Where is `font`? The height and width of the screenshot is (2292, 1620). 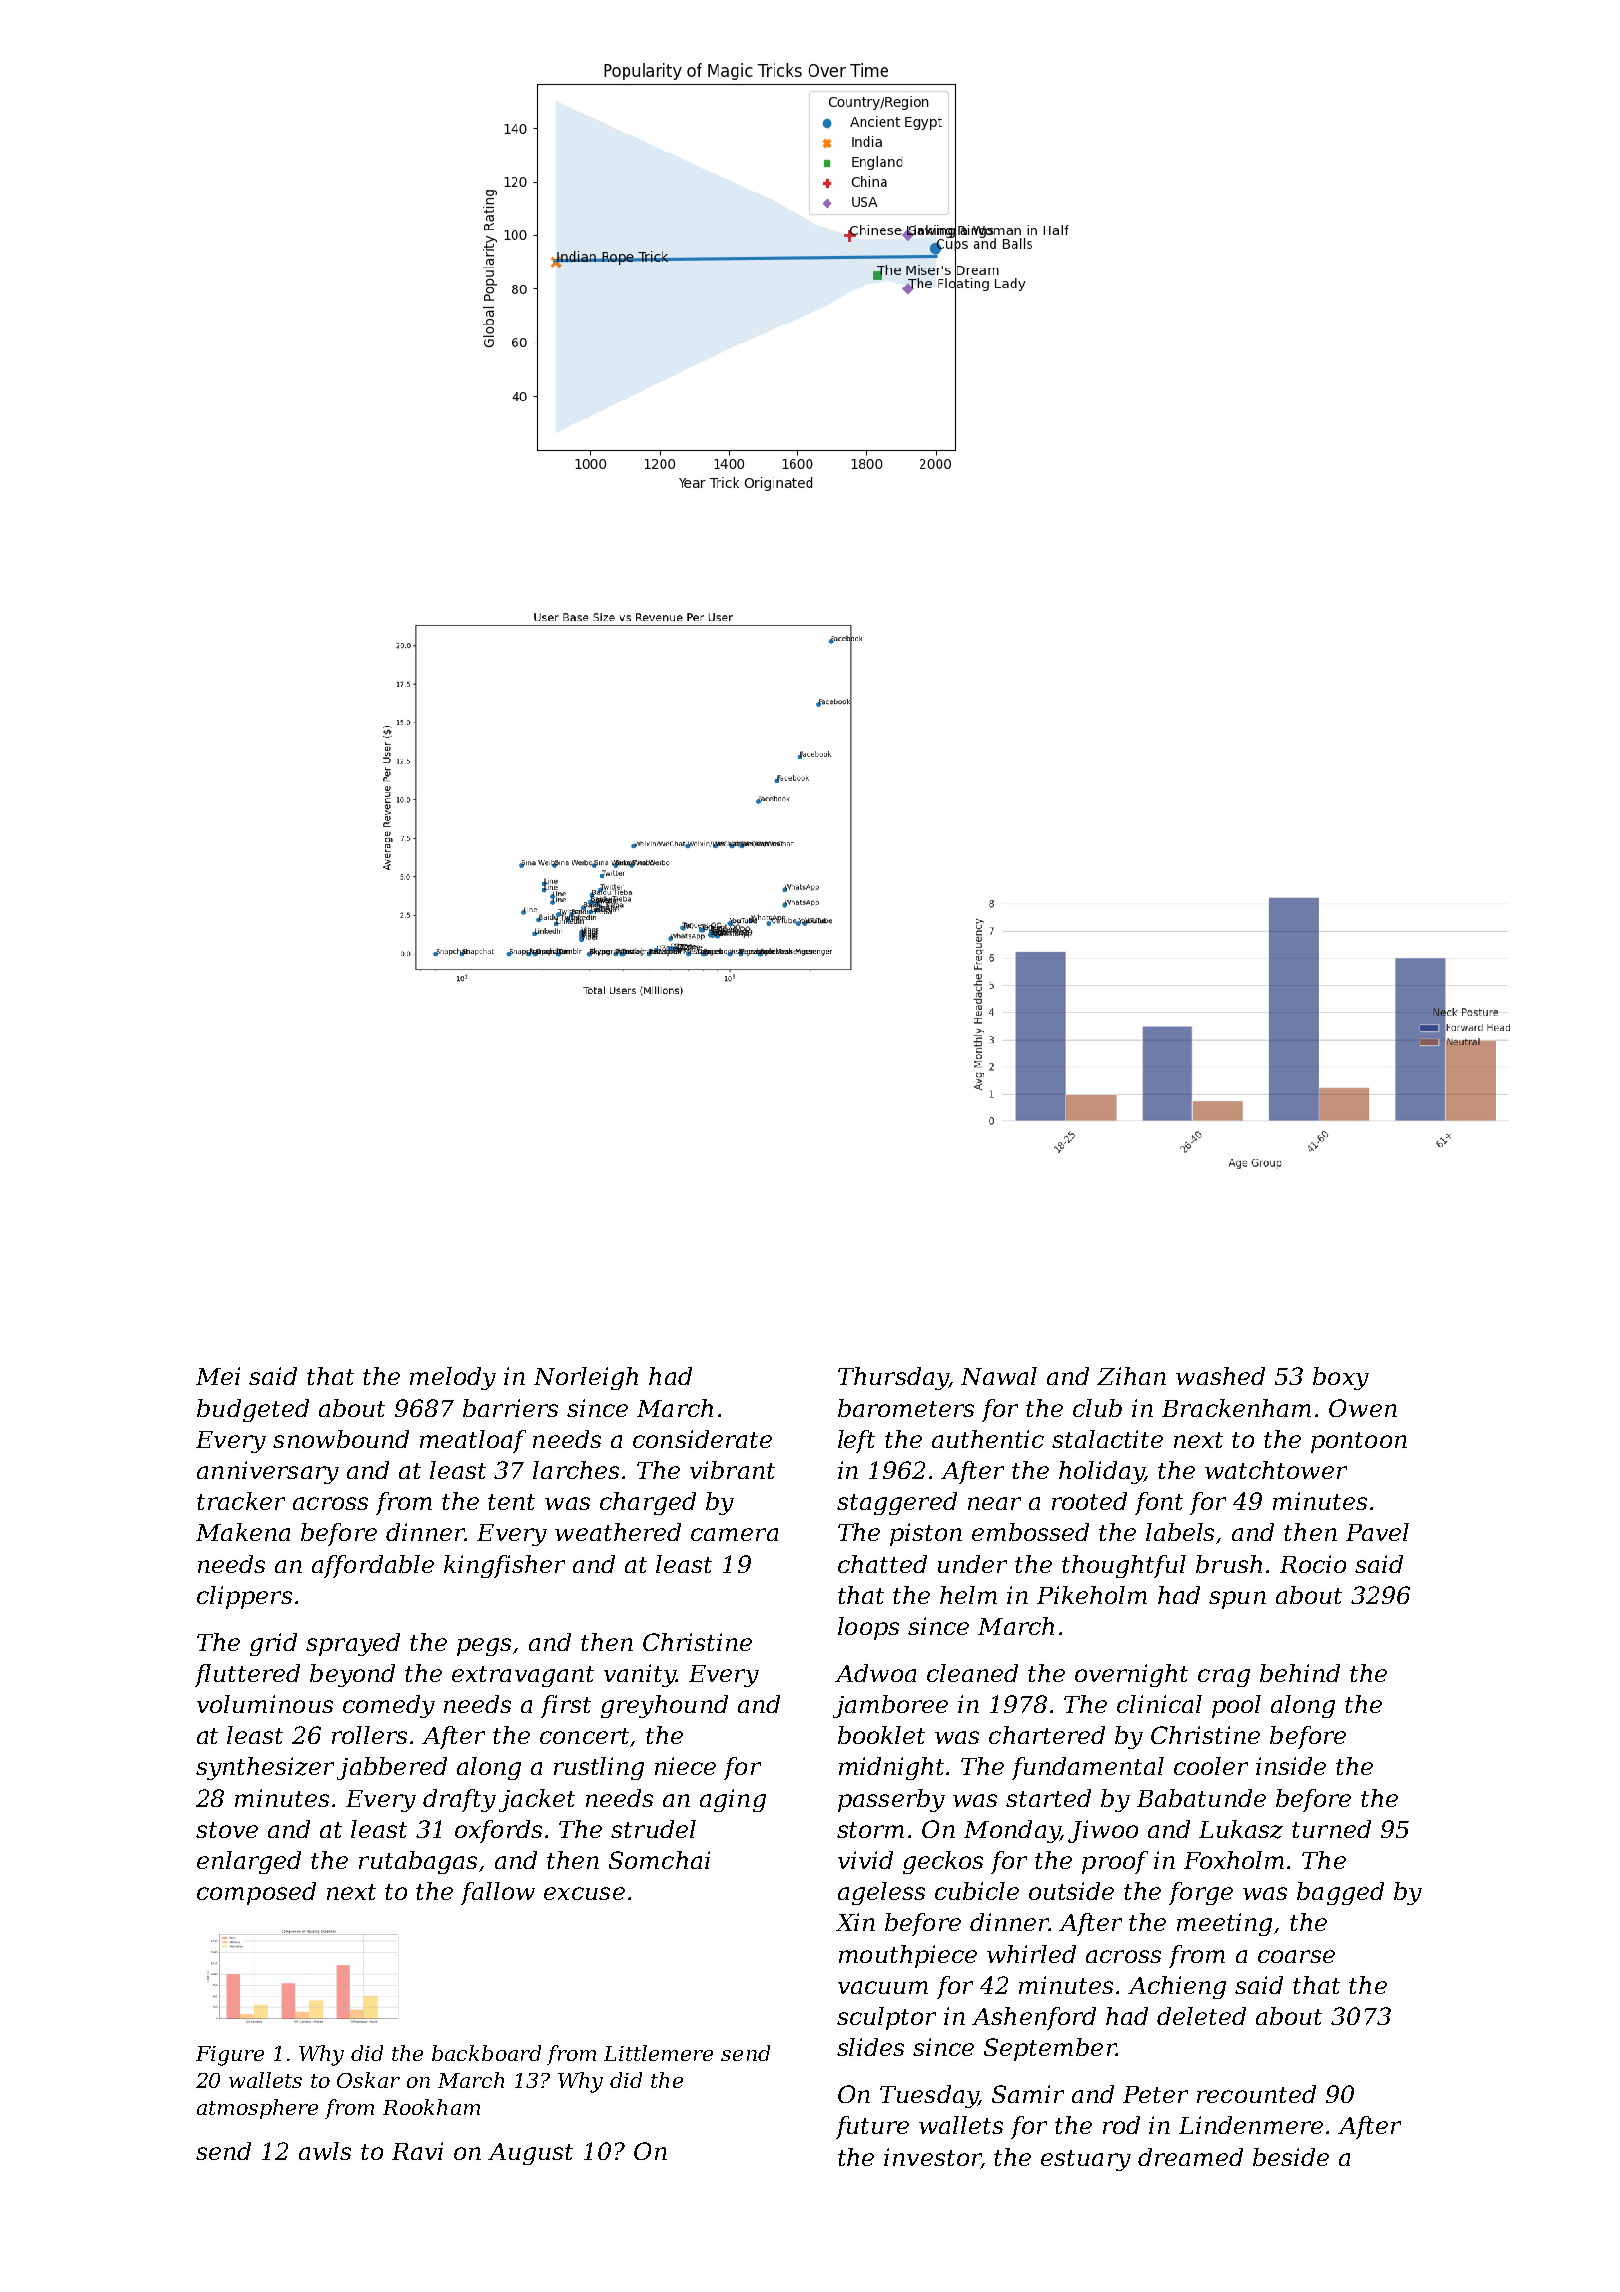 font is located at coordinates (1159, 1503).
